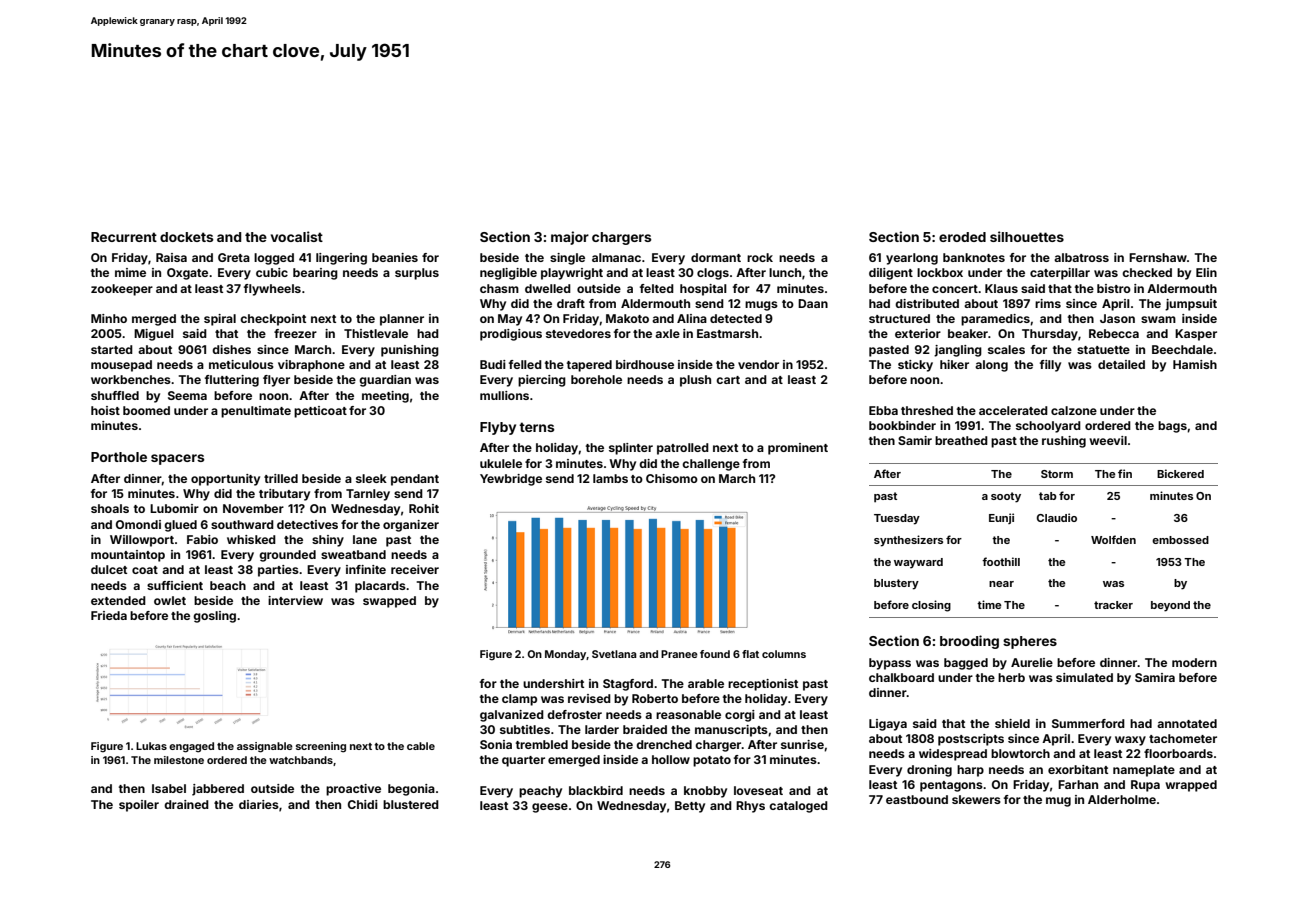 The height and width of the document is (924, 1308). What do you see at coordinates (151, 746) in the document?
I see `Lukas` at bounding box center [151, 746].
